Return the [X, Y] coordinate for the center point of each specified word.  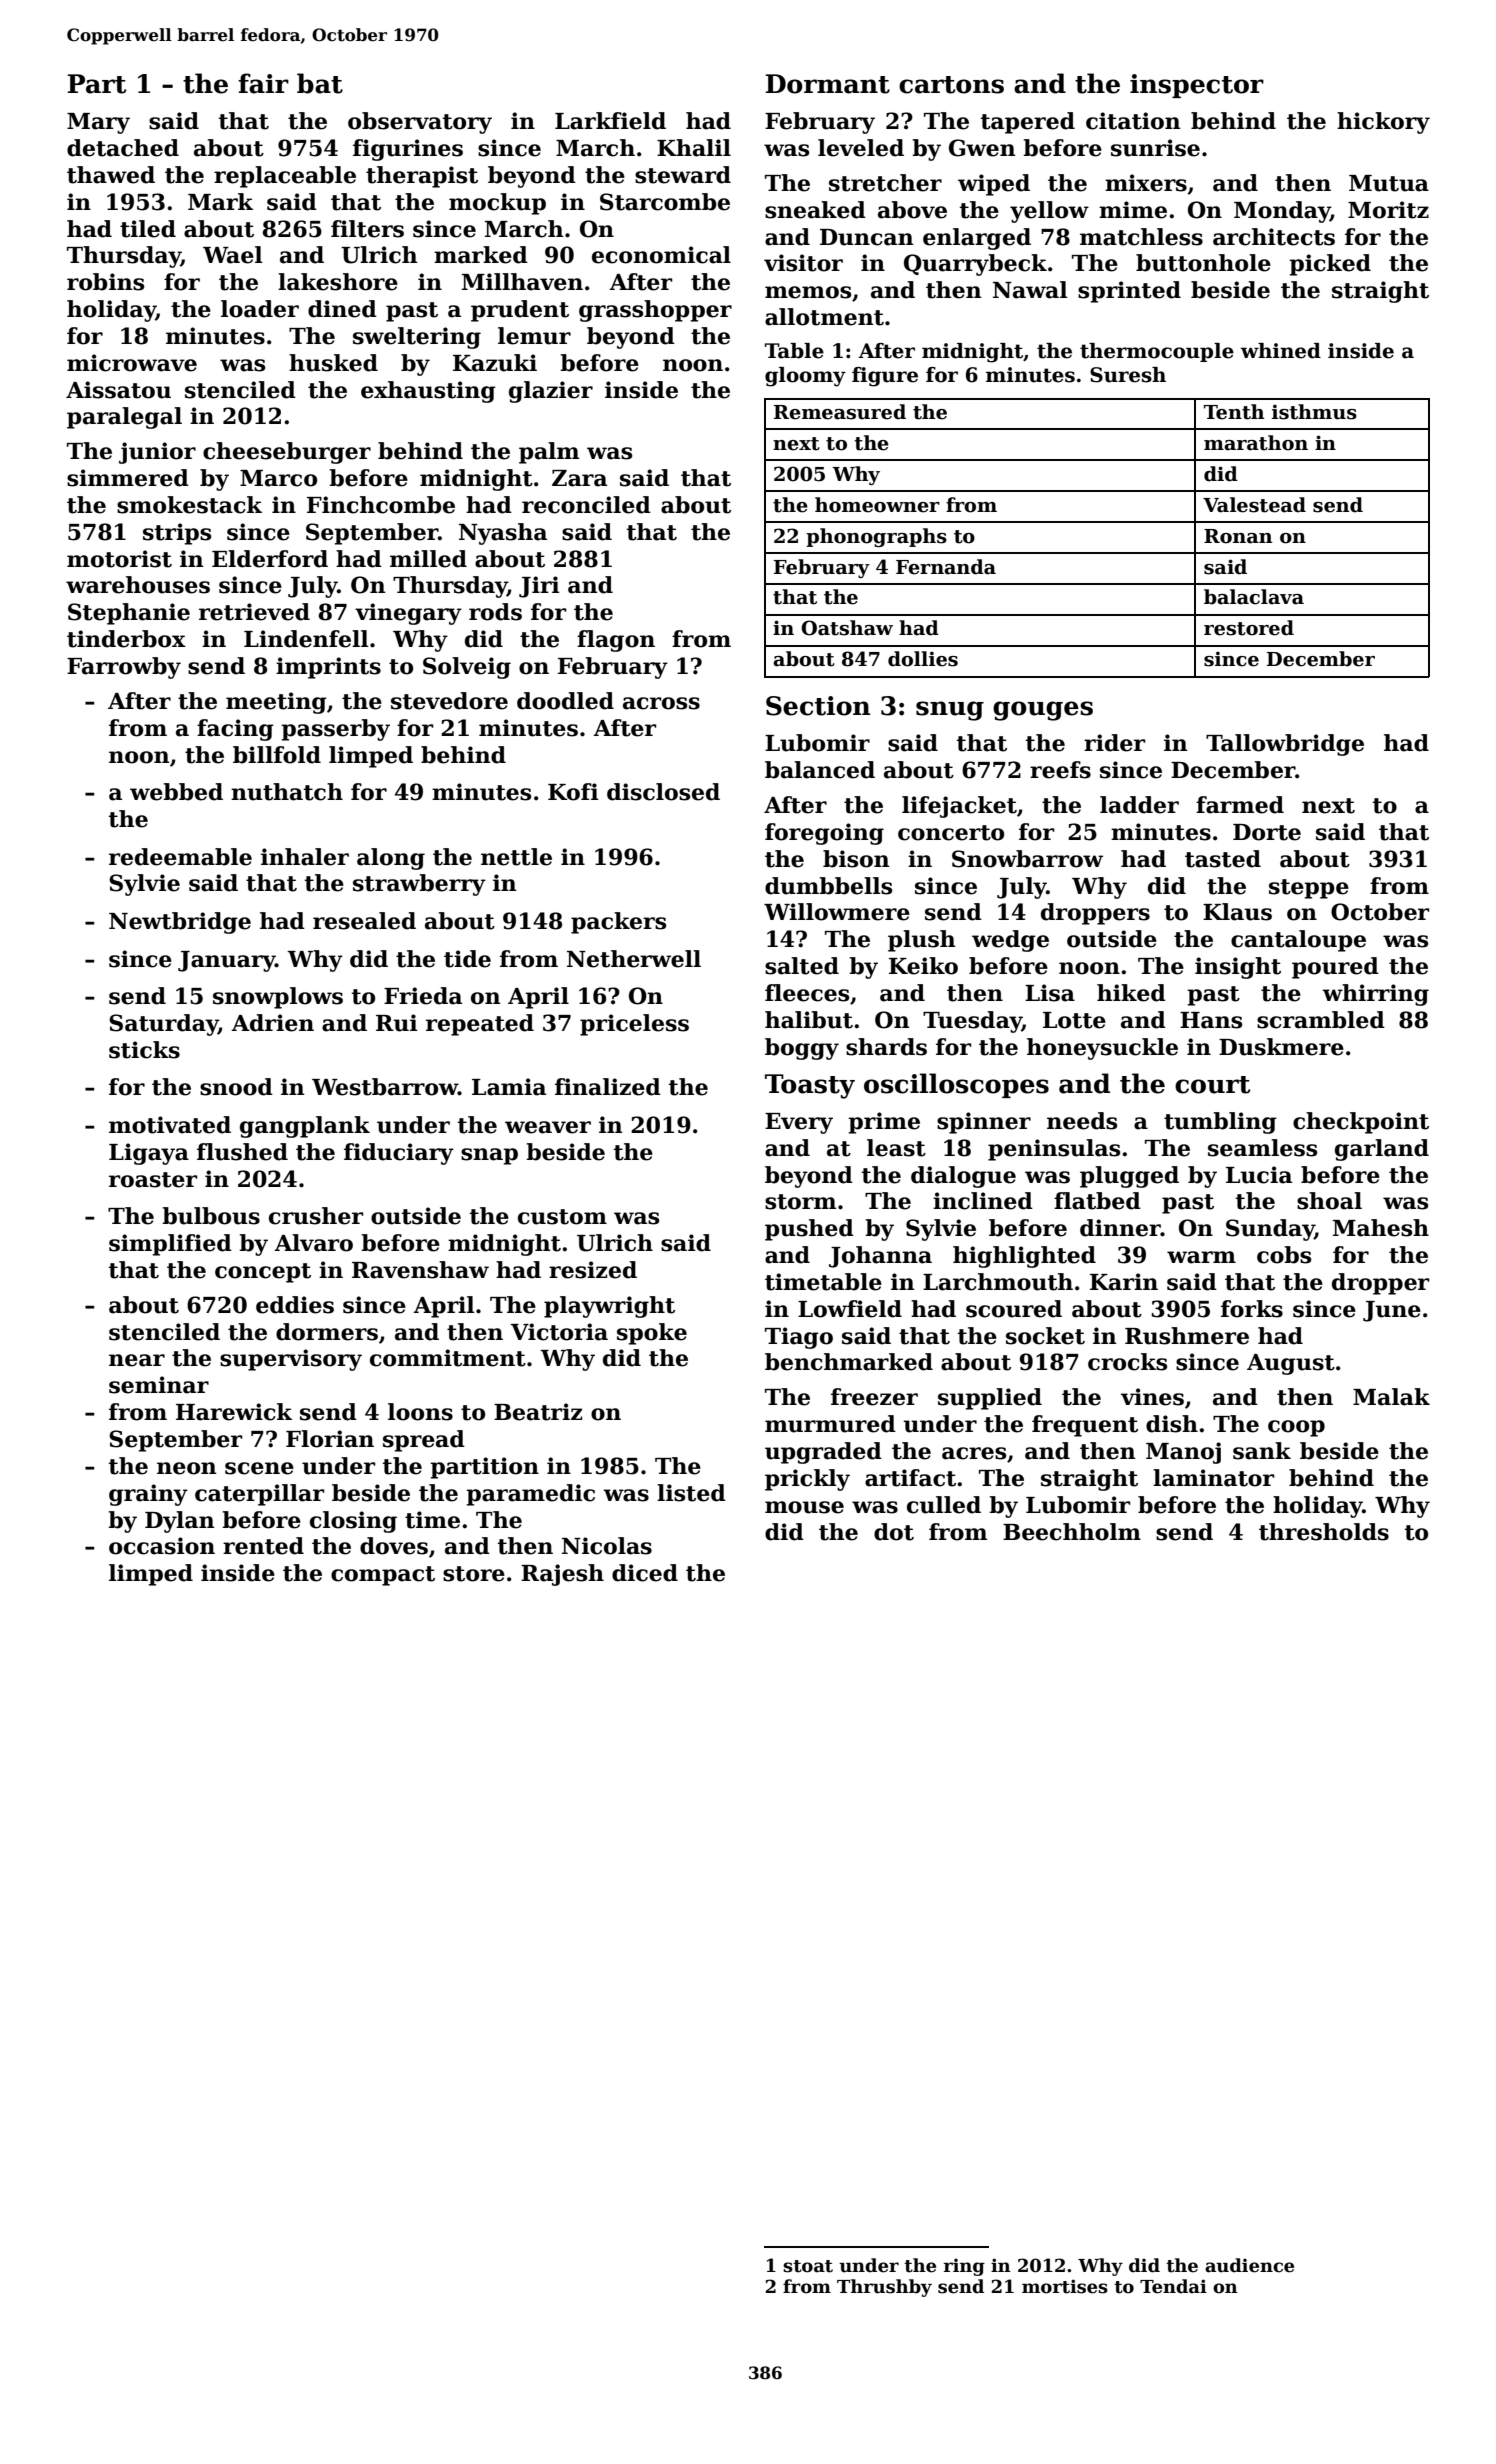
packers [618, 923]
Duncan [867, 237]
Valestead [1254, 505]
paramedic [530, 1495]
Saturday [163, 1025]
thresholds [1324, 1532]
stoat [808, 2266]
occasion [162, 1546]
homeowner [877, 505]
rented [263, 1546]
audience [1249, 2265]
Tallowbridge [1285, 745]
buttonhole [1203, 263]
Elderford [270, 559]
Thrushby [884, 2288]
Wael [232, 255]
